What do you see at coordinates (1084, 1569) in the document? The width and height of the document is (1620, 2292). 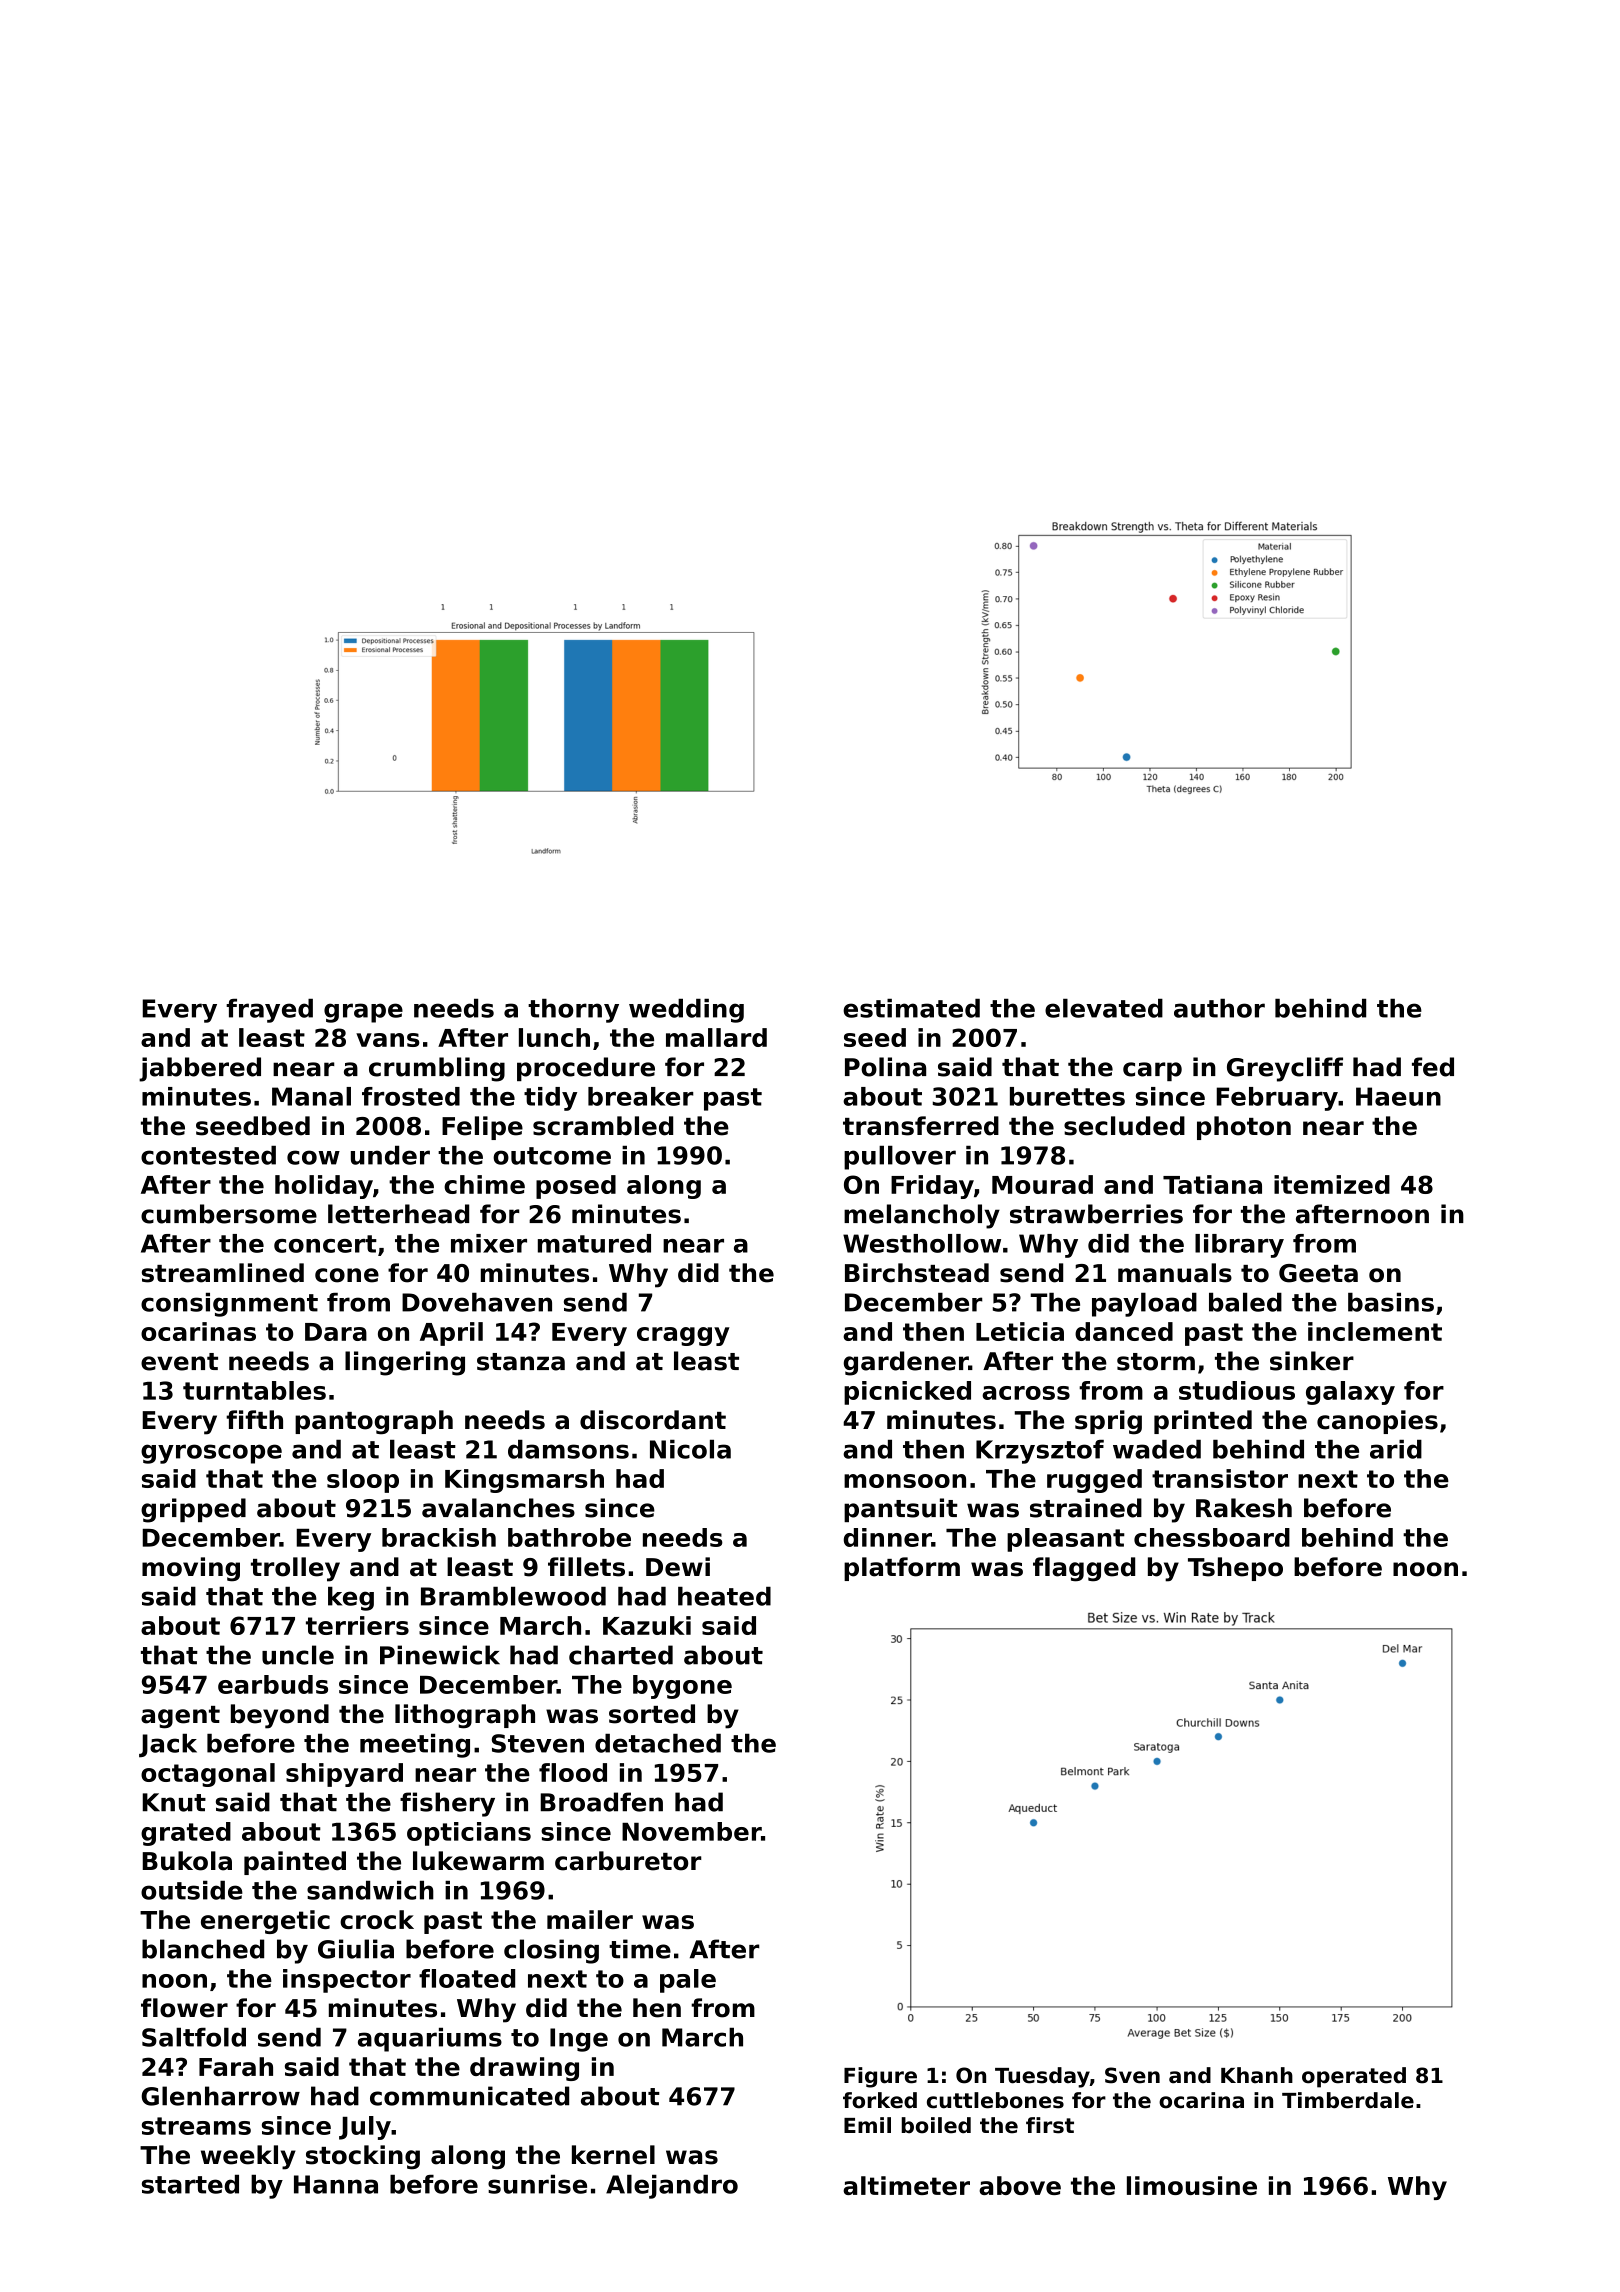 I see `flagged` at bounding box center [1084, 1569].
